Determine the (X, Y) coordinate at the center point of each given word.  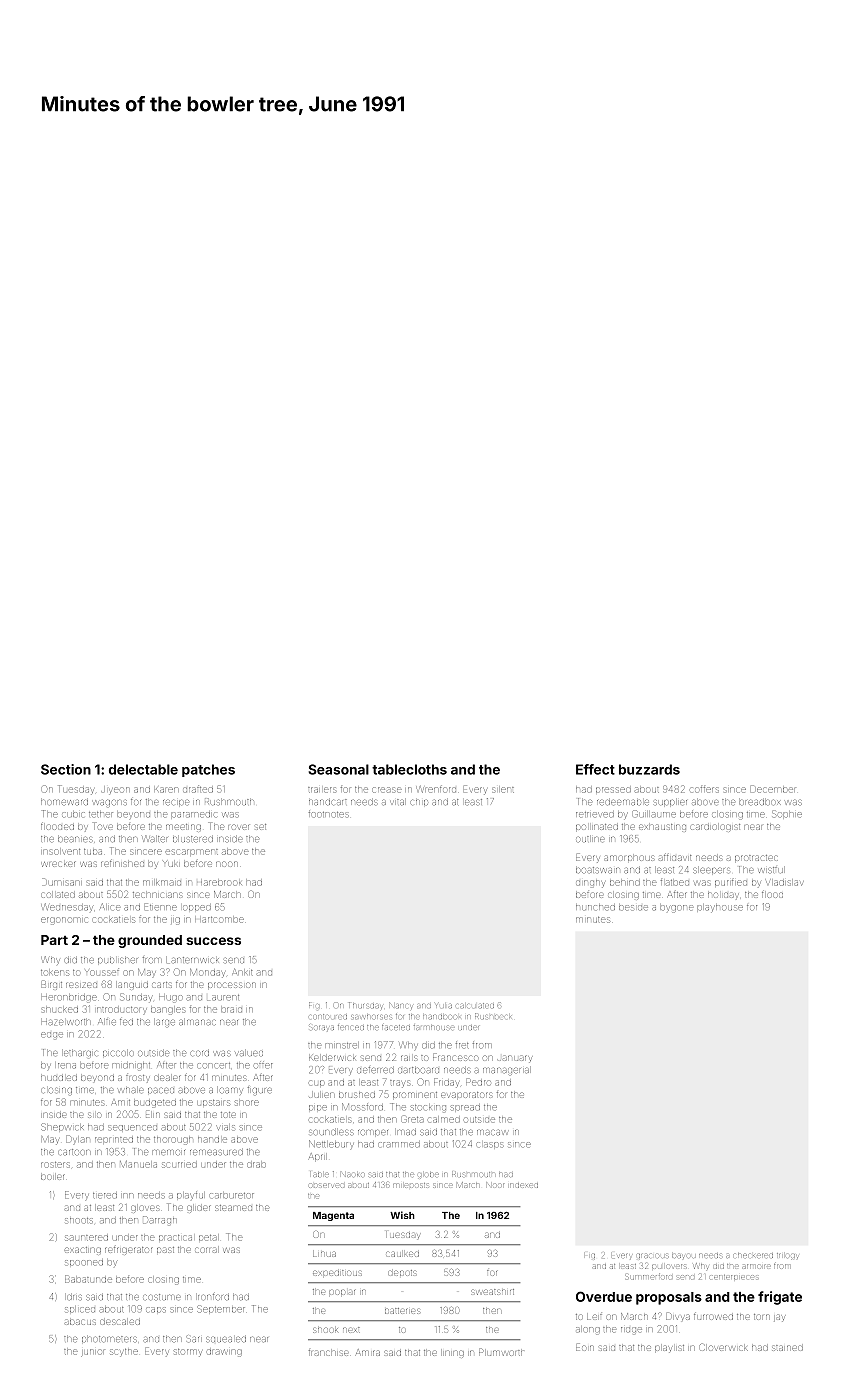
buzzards (649, 769)
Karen (166, 790)
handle (212, 1140)
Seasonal (339, 769)
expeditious (337, 1273)
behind (625, 883)
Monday (207, 973)
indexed (524, 1185)
